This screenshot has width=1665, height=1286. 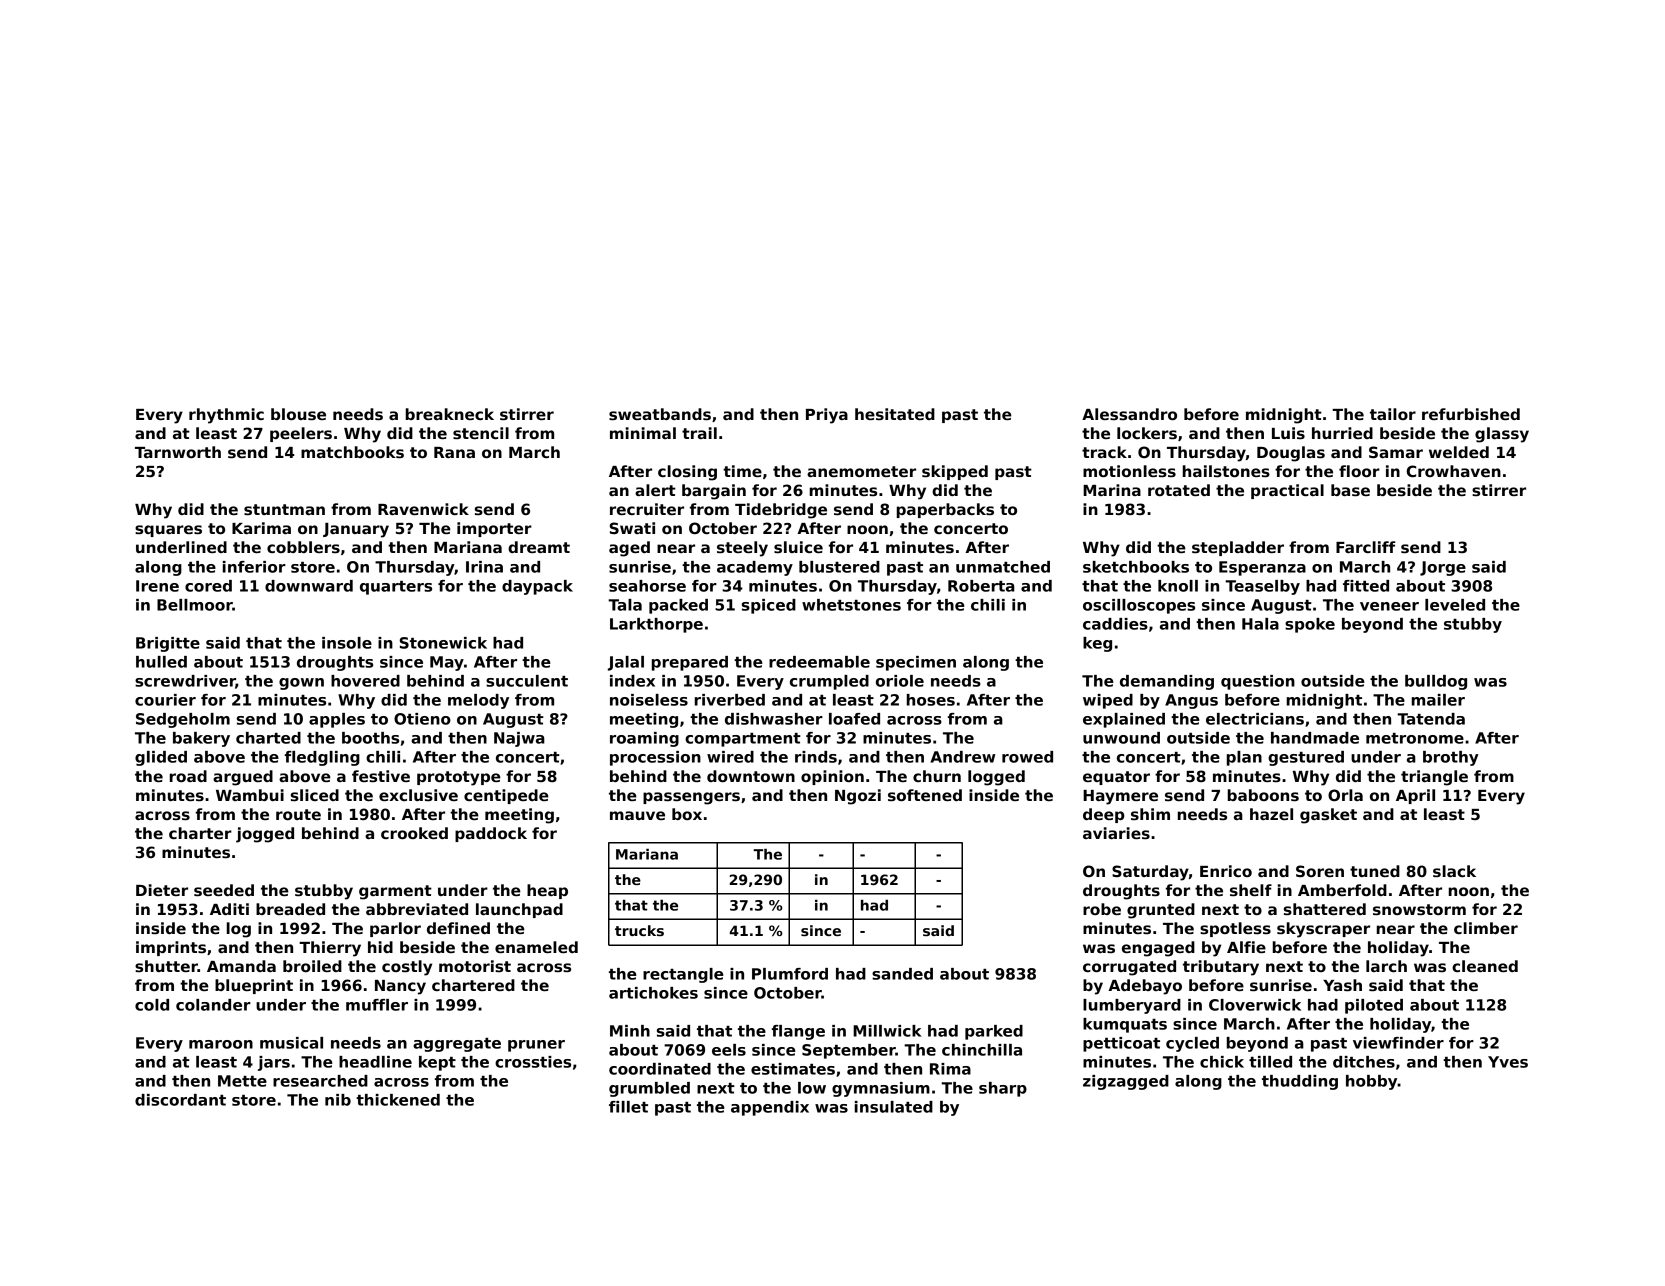 I want to click on stencil, so click(x=481, y=433).
